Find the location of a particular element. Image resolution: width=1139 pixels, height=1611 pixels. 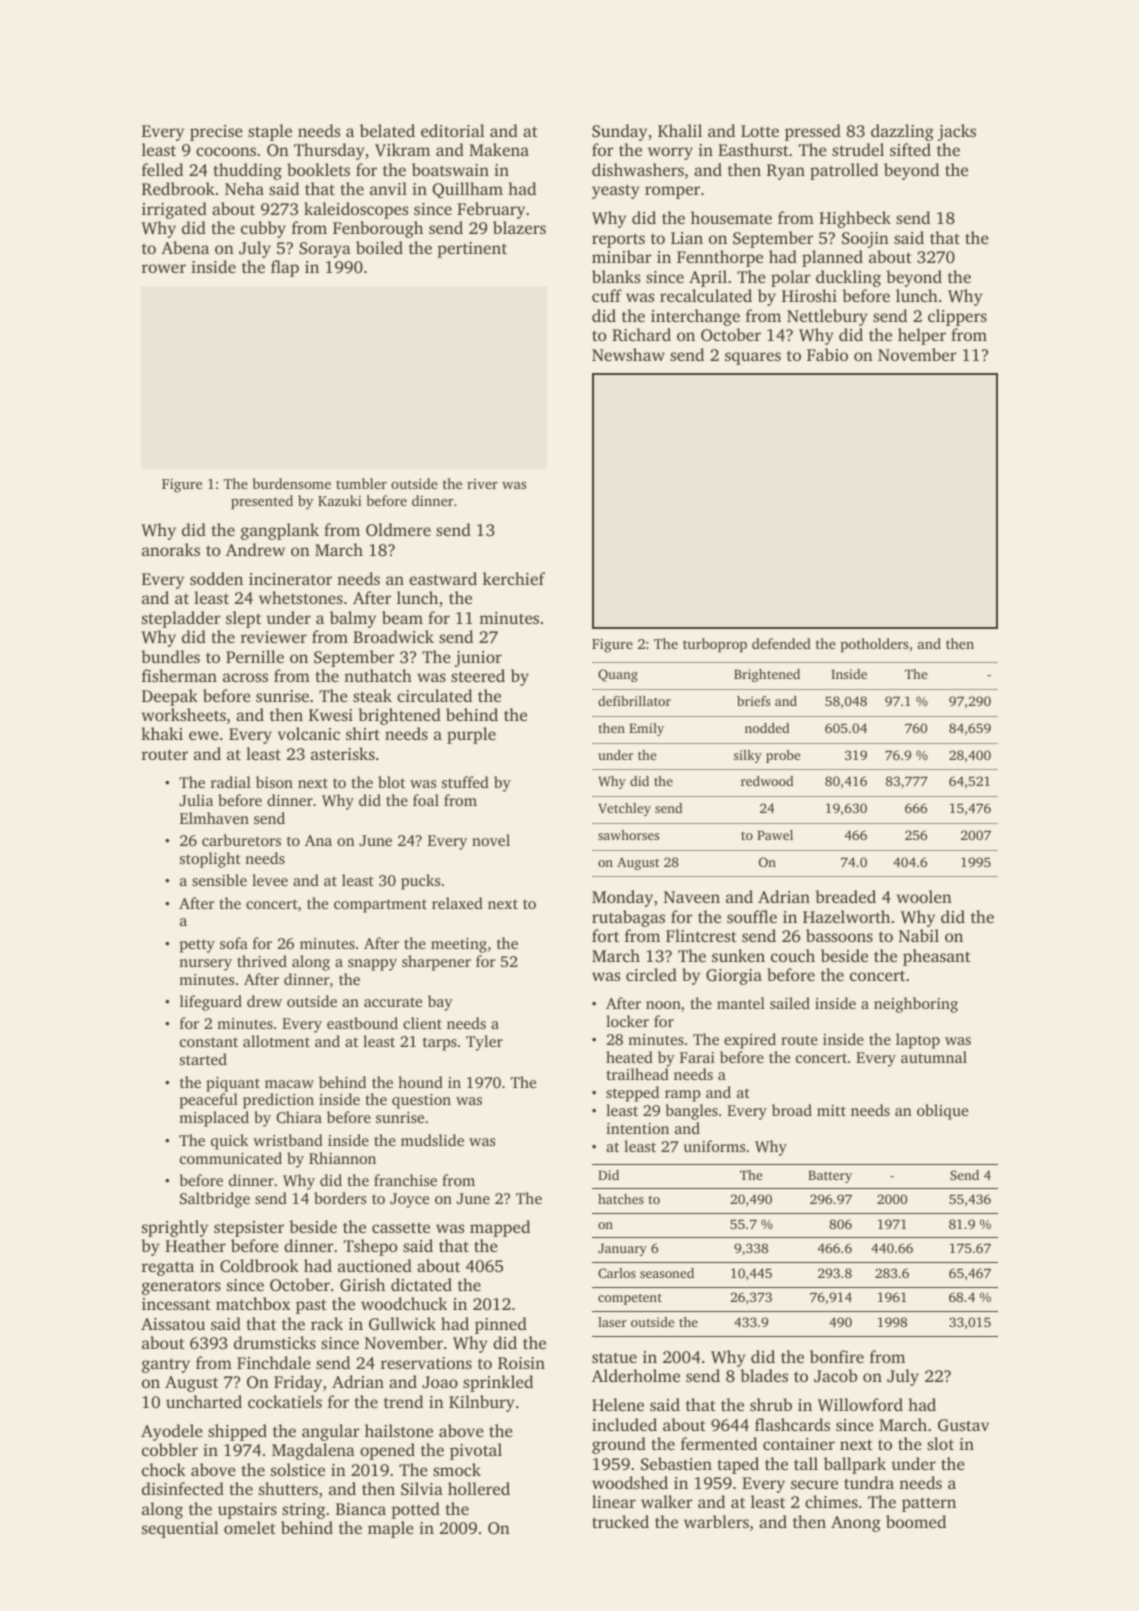

Willowford is located at coordinates (860, 1404).
